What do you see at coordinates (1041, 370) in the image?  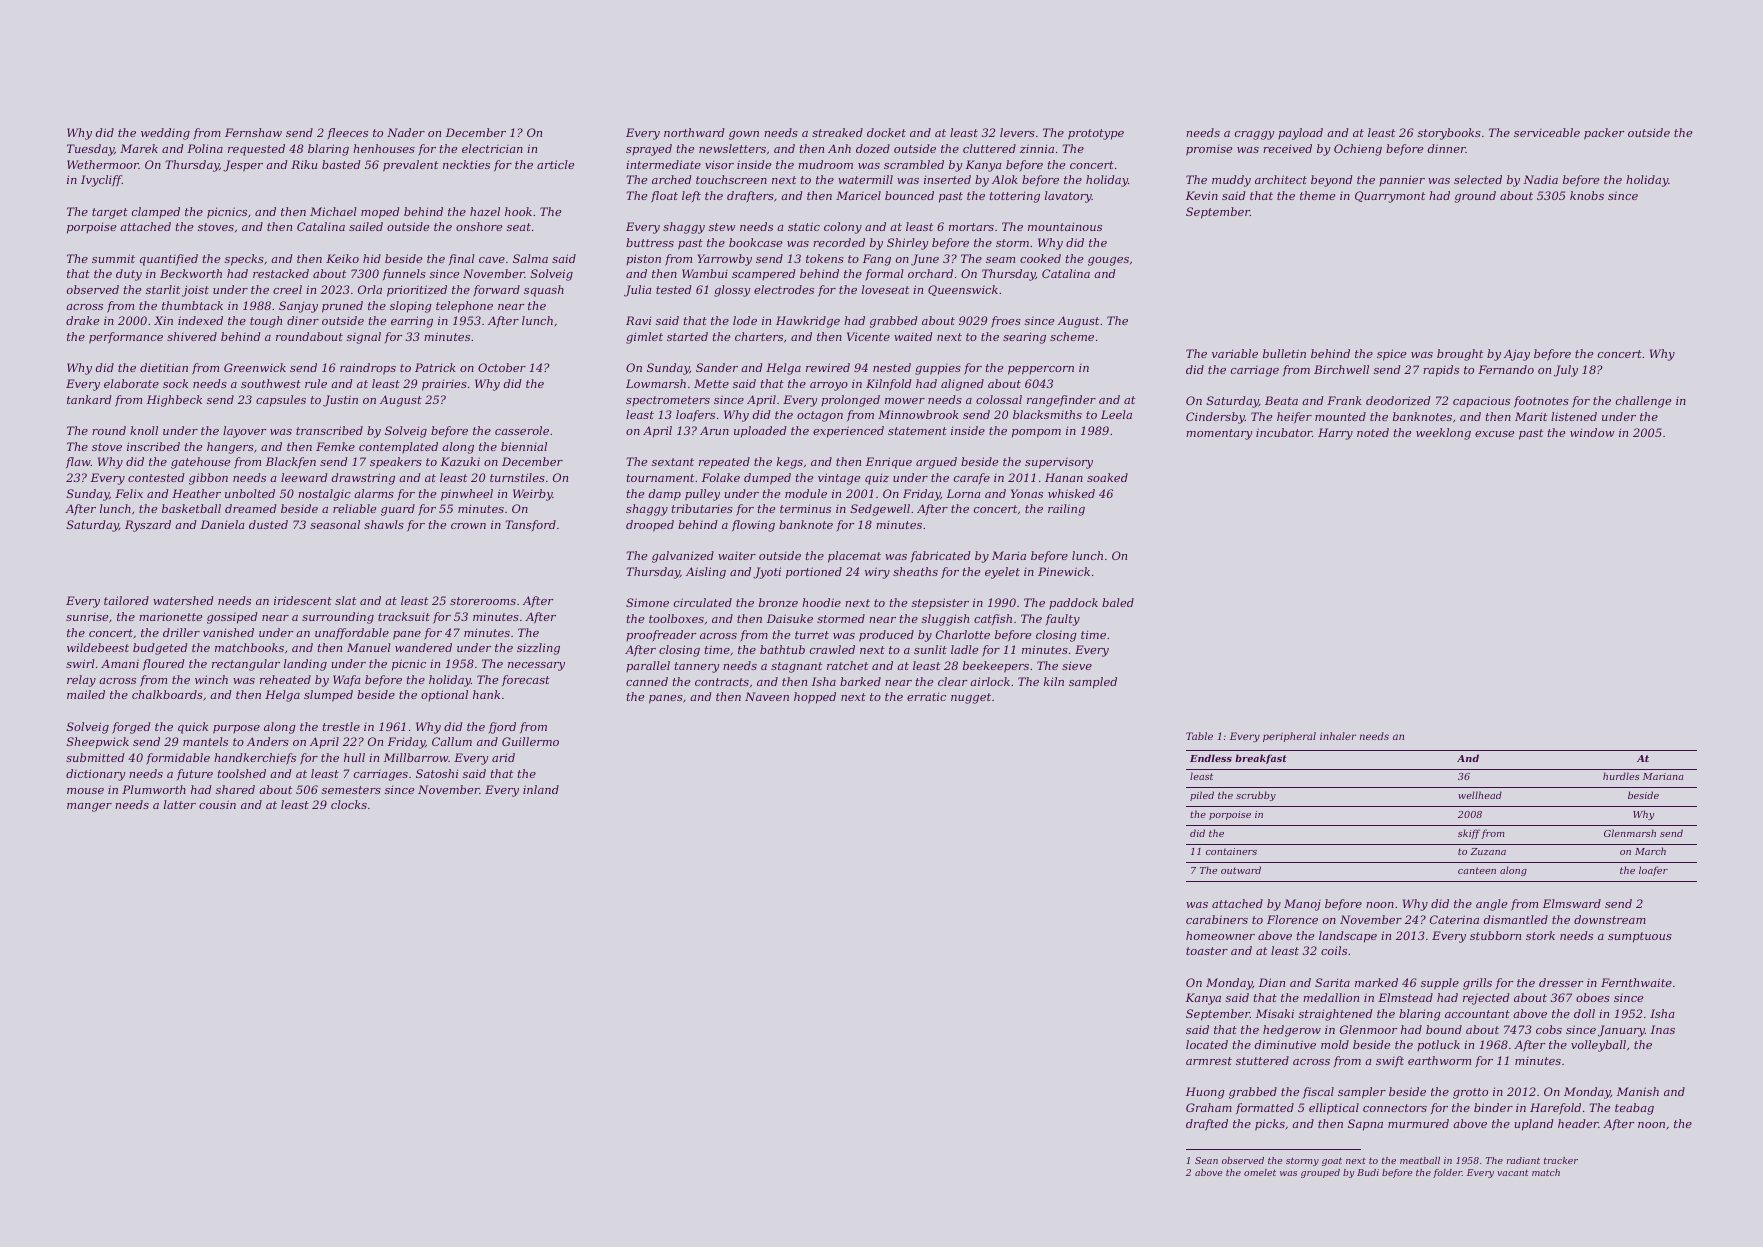 I see `peppercorn` at bounding box center [1041, 370].
